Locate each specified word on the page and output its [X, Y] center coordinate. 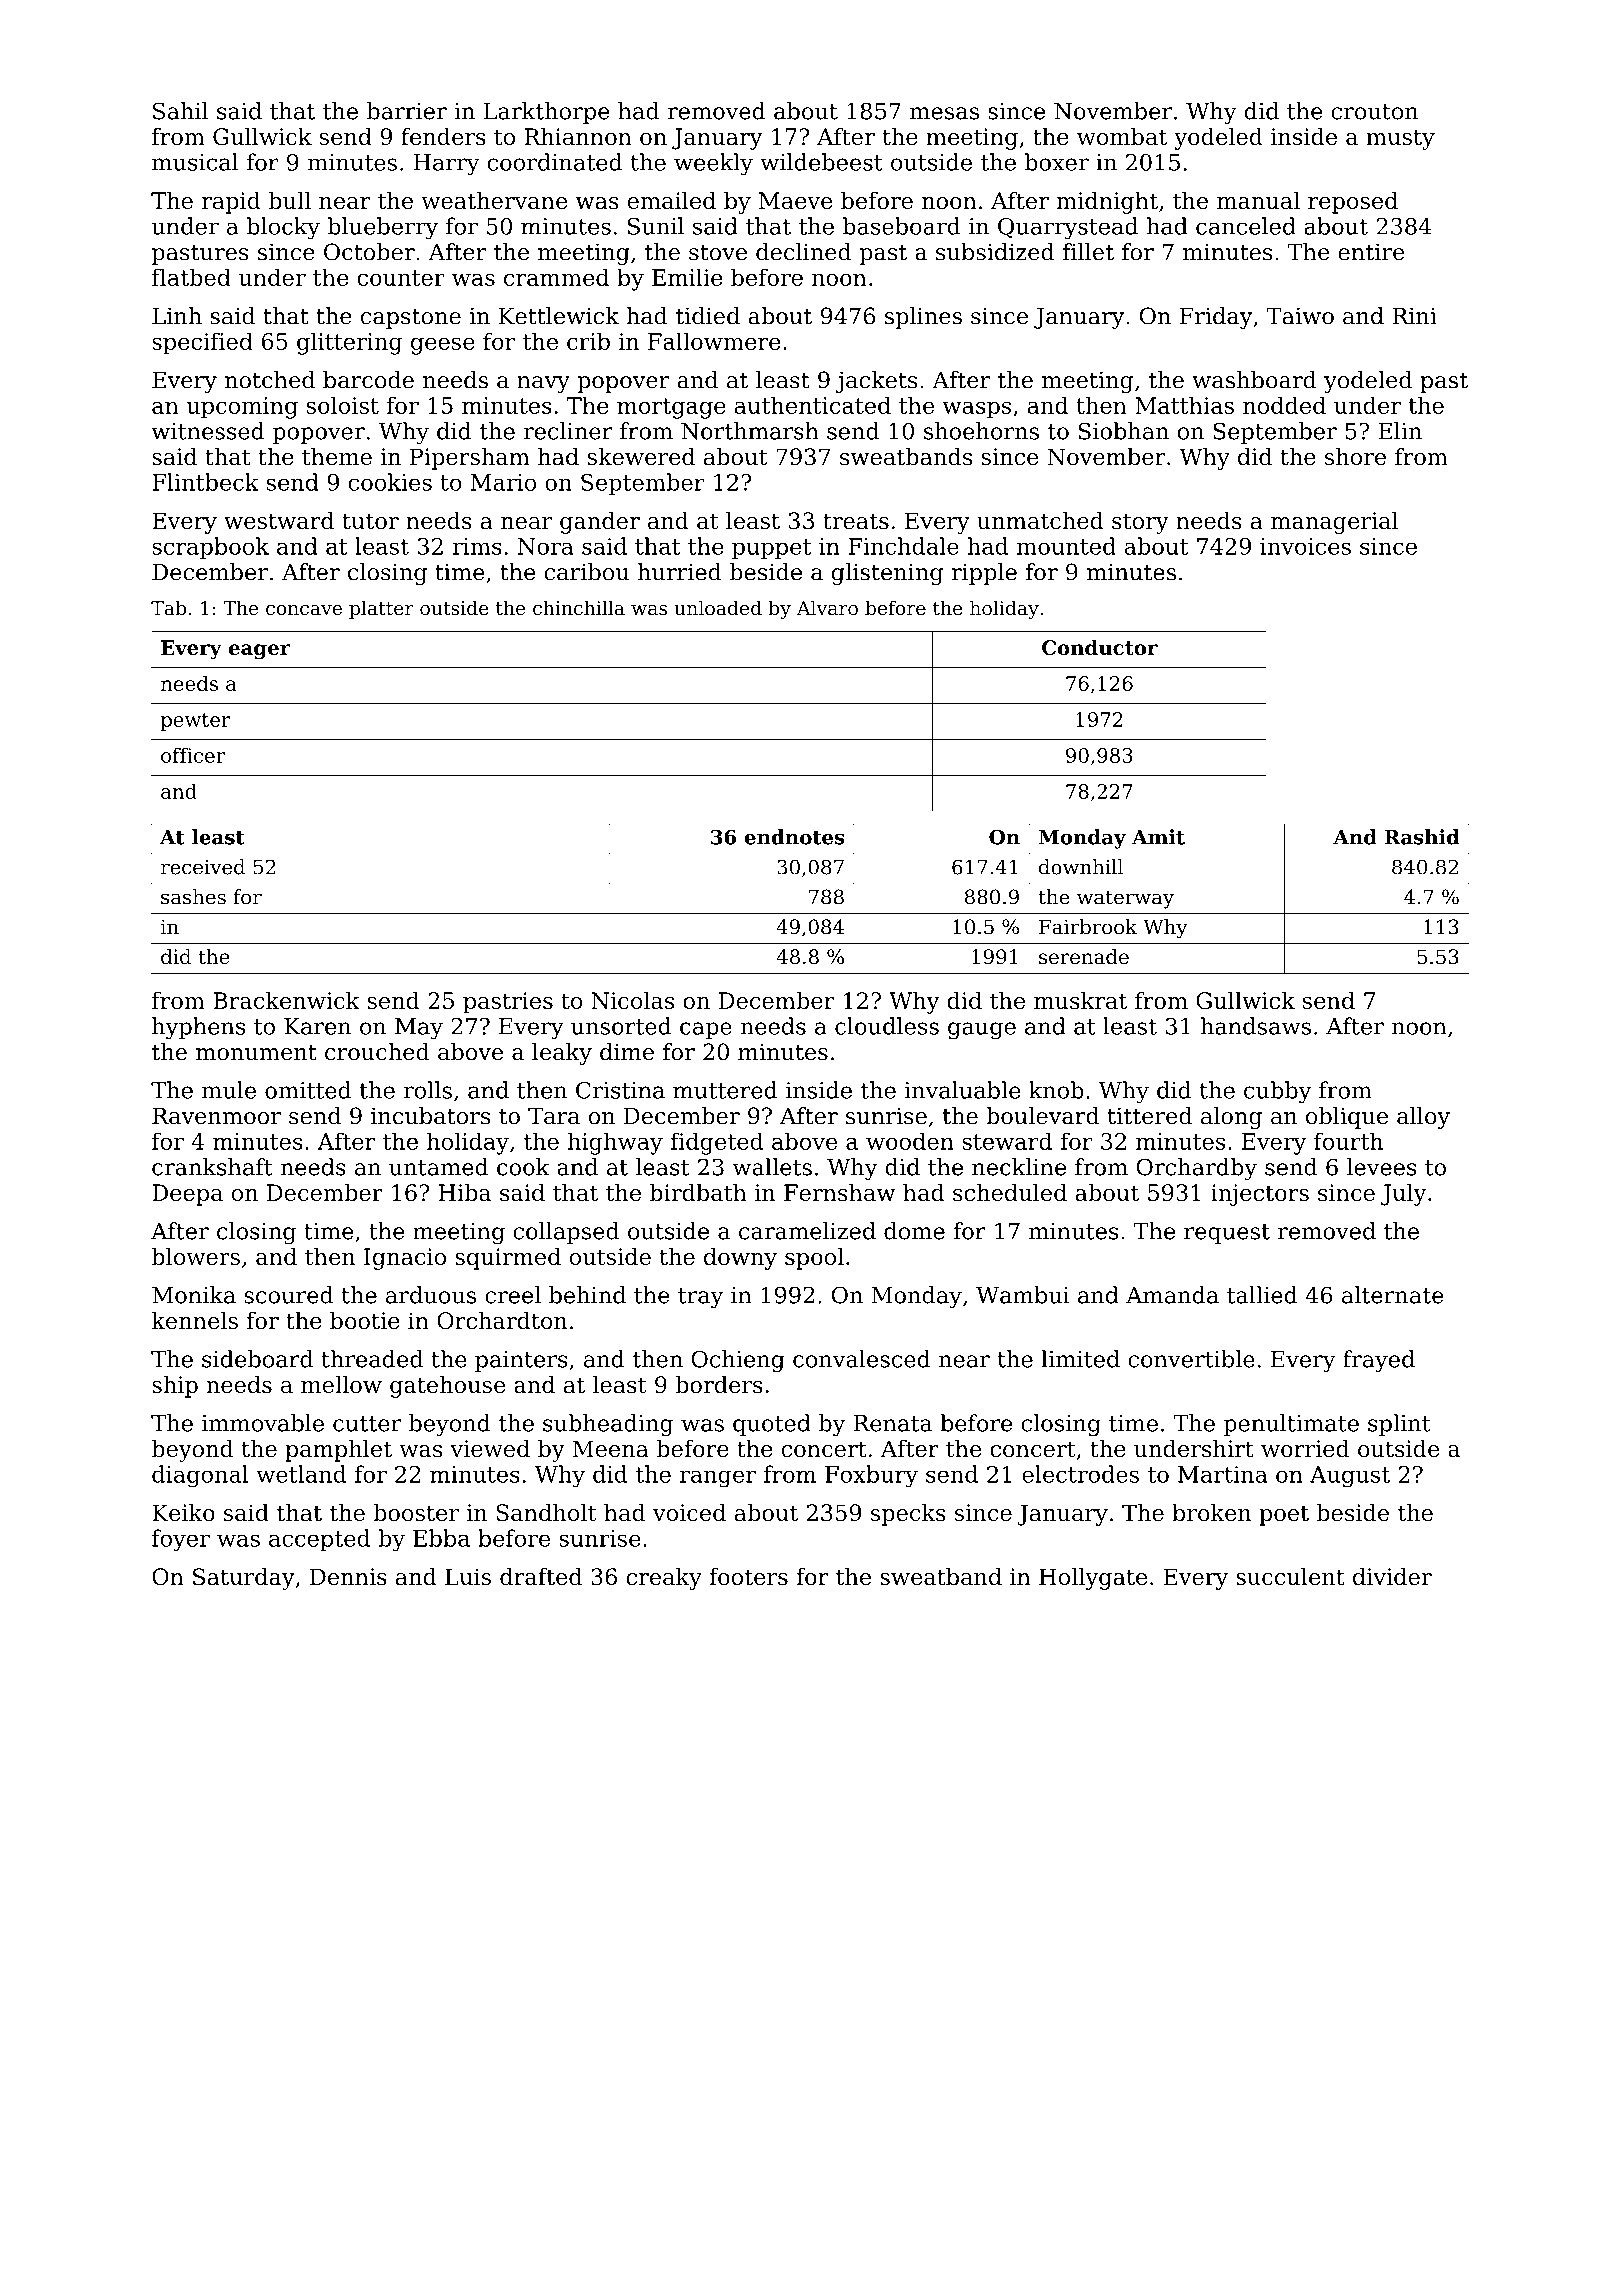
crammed [556, 277]
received [203, 867]
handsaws [1256, 1026]
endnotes [795, 837]
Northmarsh [750, 431]
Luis [468, 1576]
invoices [1305, 546]
